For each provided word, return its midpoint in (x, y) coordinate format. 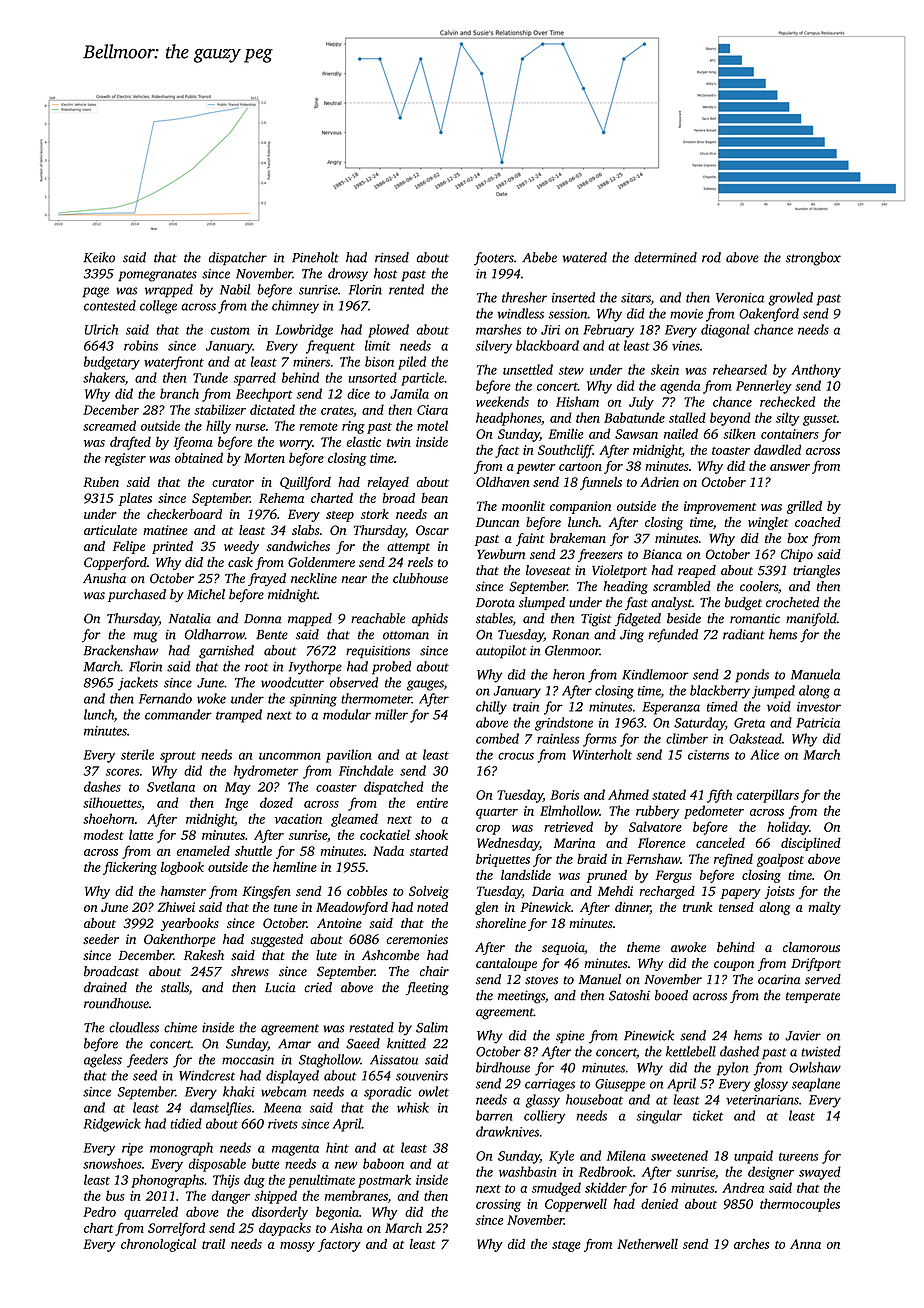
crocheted (793, 602)
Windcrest (207, 1075)
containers (790, 434)
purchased (137, 595)
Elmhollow (569, 810)
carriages (550, 1085)
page (95, 292)
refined (733, 860)
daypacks (285, 1229)
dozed (276, 802)
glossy (771, 1085)
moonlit (523, 506)
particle (422, 379)
